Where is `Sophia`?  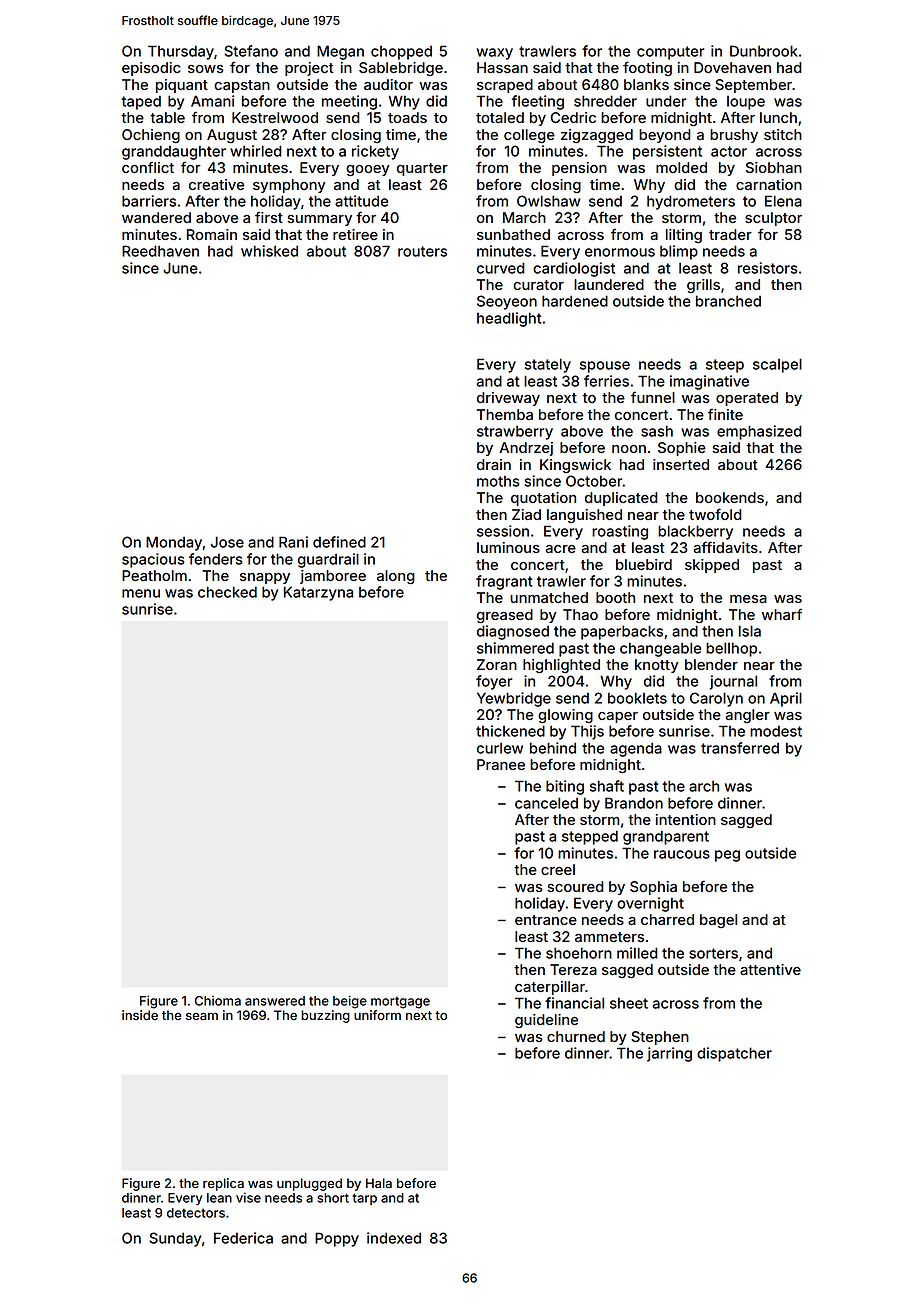
Sophia is located at coordinates (653, 888).
